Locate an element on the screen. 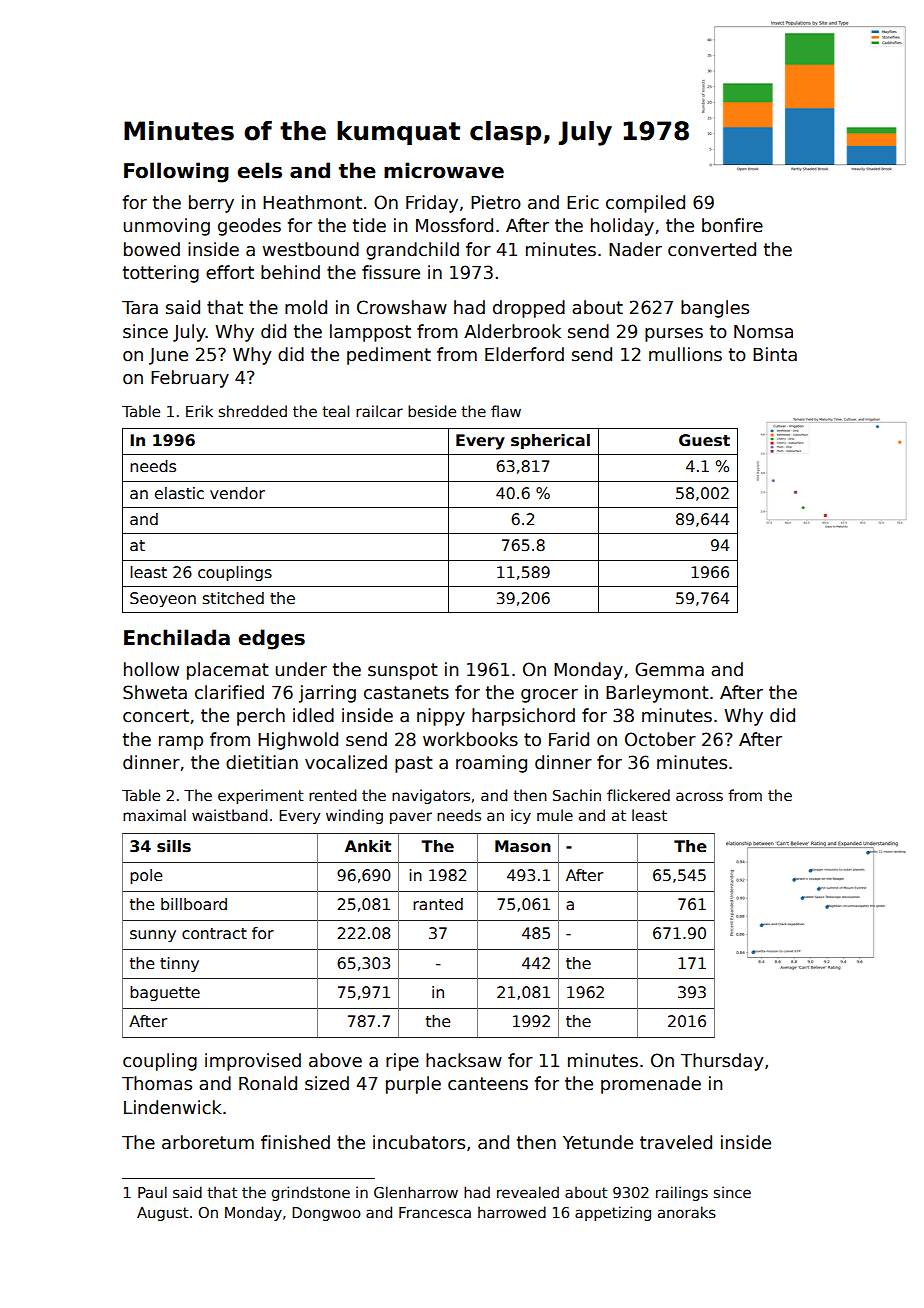 The height and width of the screenshot is (1308, 924). Paul is located at coordinates (152, 1192).
